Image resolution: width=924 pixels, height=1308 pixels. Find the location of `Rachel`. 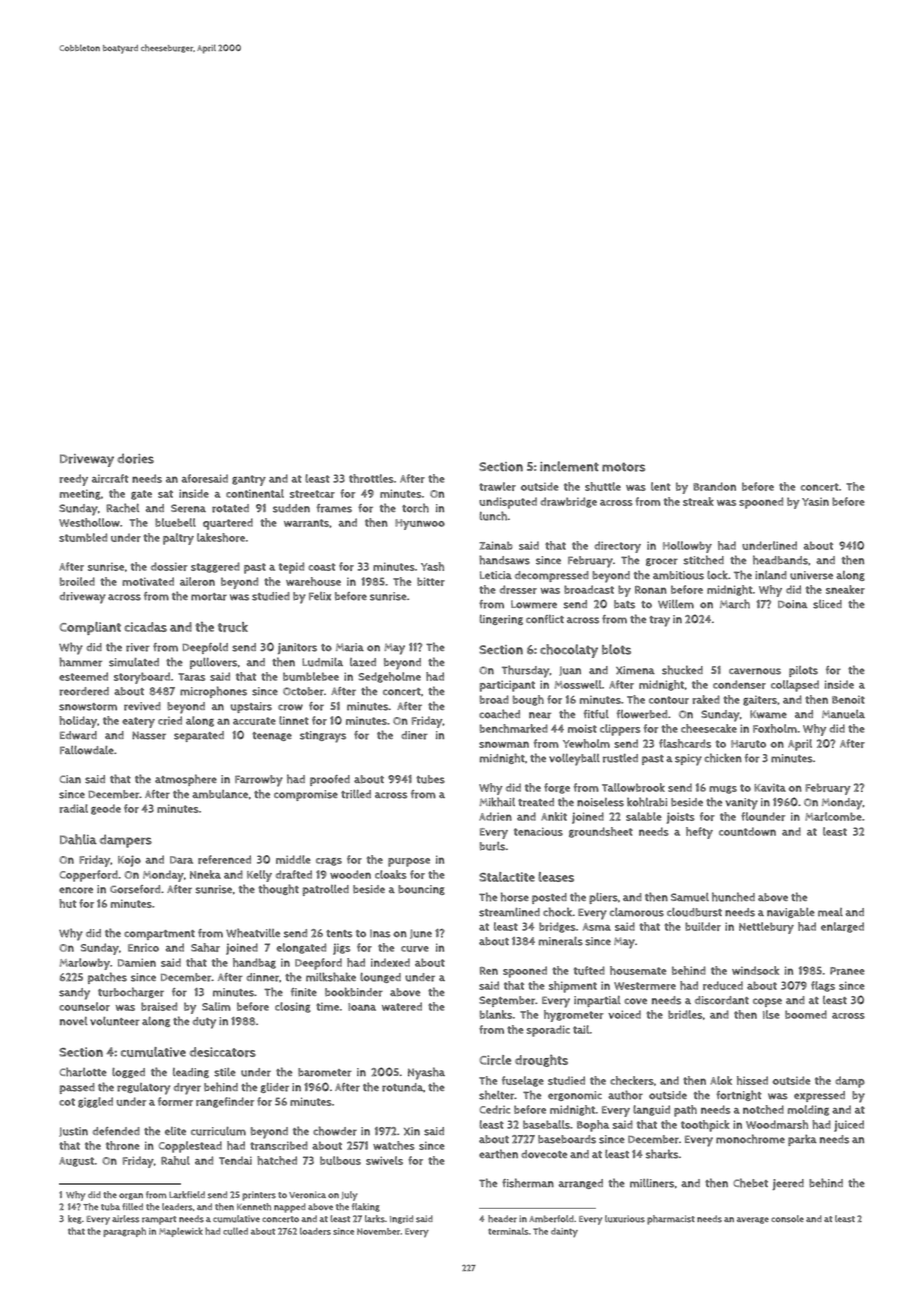

Rachel is located at coordinates (122, 508).
